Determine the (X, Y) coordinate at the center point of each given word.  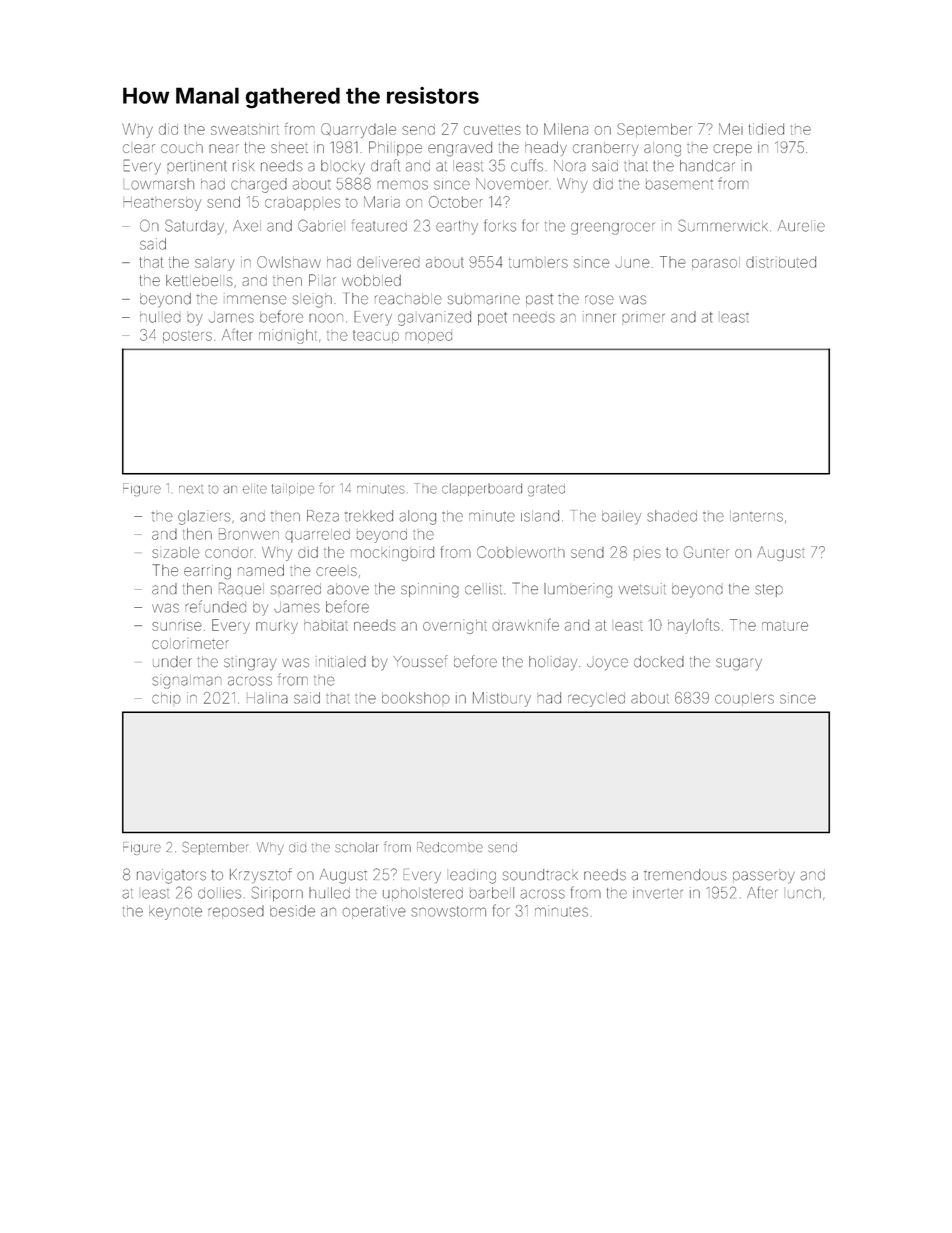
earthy (457, 228)
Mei (731, 129)
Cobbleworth (521, 552)
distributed (781, 262)
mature (785, 626)
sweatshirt (245, 130)
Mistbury (502, 699)
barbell (492, 893)
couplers (744, 700)
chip (166, 698)
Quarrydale (358, 130)
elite (255, 488)
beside (292, 911)
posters (187, 337)
